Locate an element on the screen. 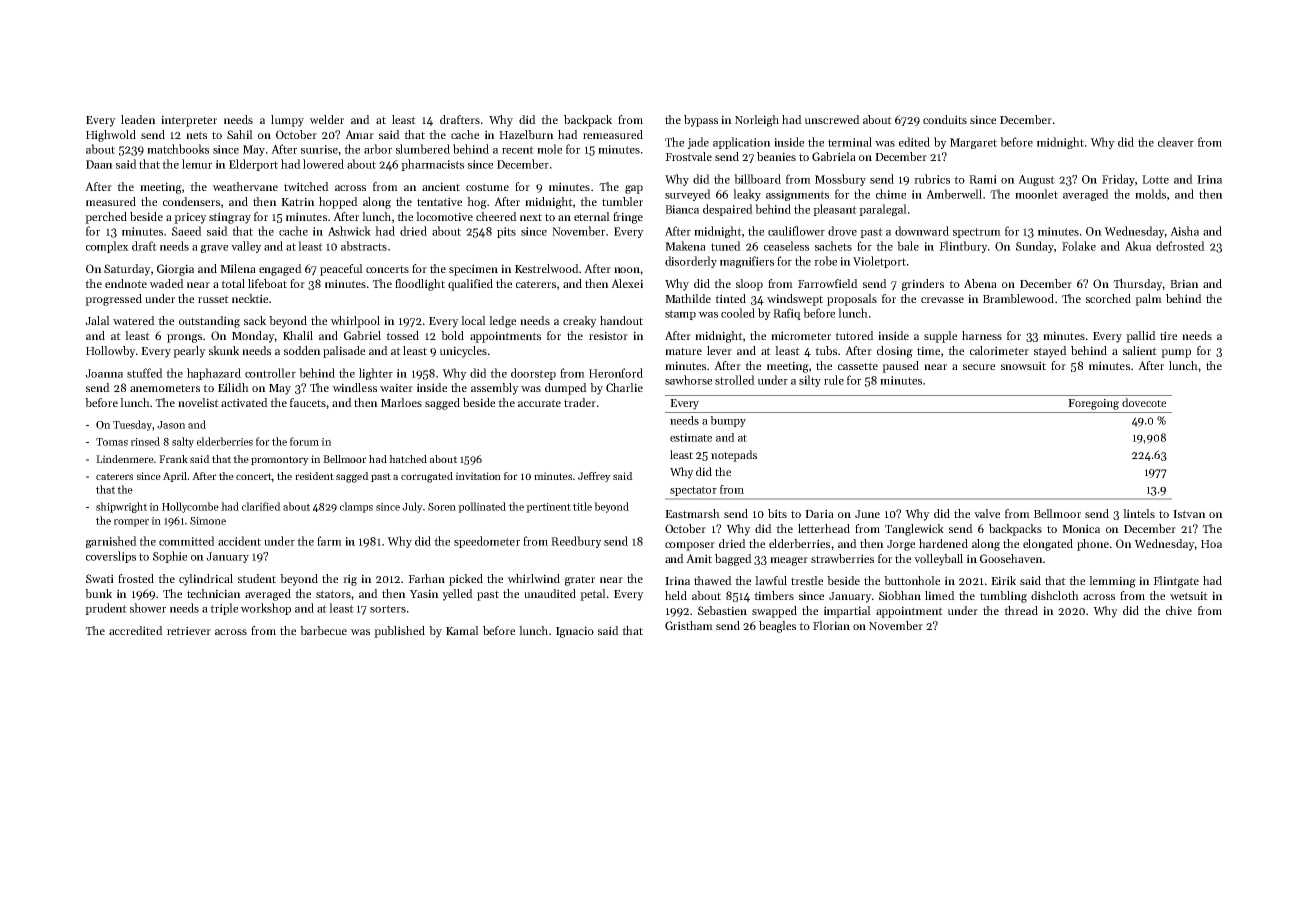  barbecue is located at coordinates (323, 630).
